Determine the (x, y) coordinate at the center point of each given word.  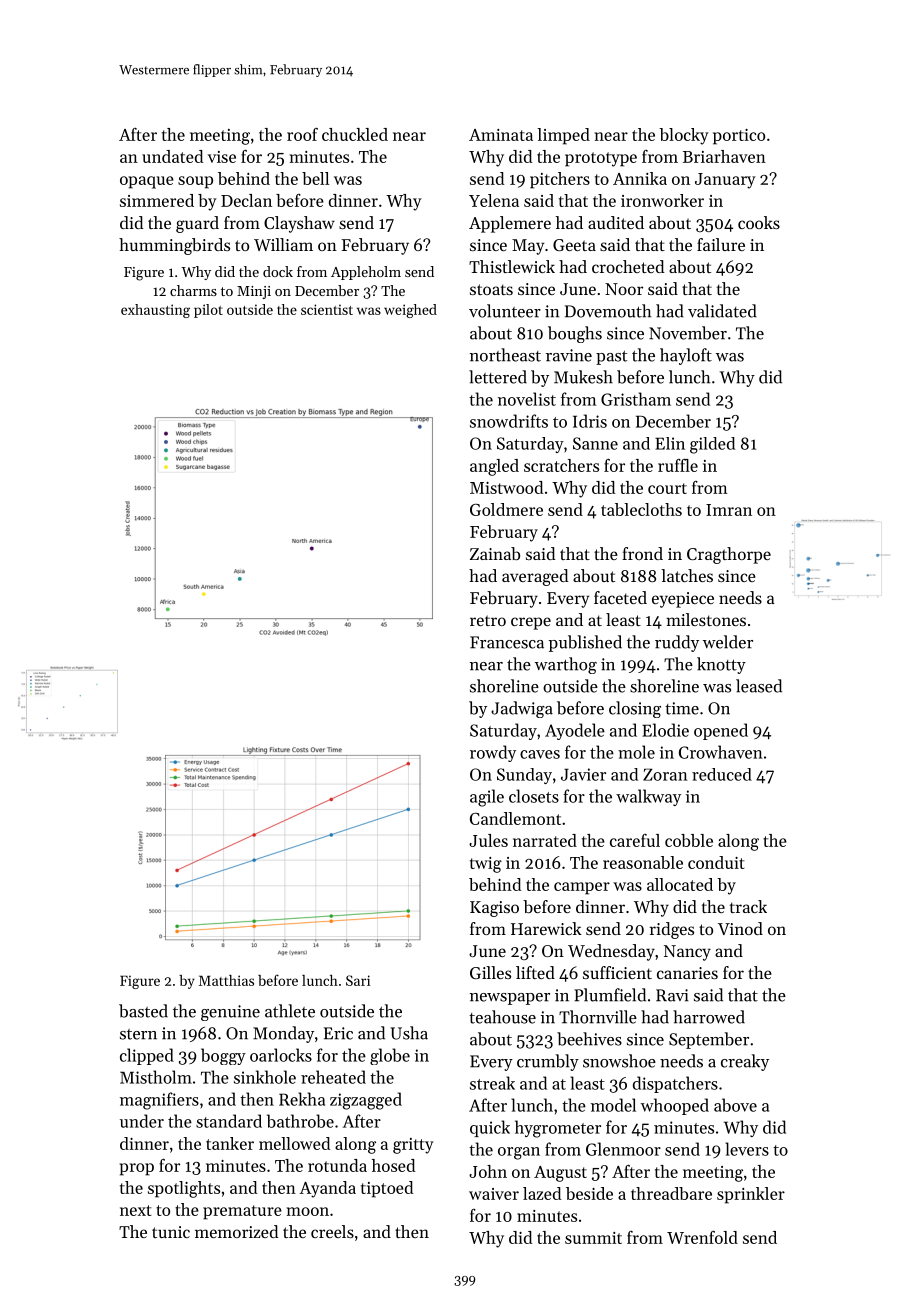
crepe (531, 623)
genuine (230, 1013)
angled (494, 467)
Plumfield (610, 995)
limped (563, 136)
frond (642, 553)
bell (315, 178)
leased (759, 686)
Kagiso (494, 909)
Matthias (226, 980)
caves (540, 754)
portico (739, 137)
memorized (236, 1231)
